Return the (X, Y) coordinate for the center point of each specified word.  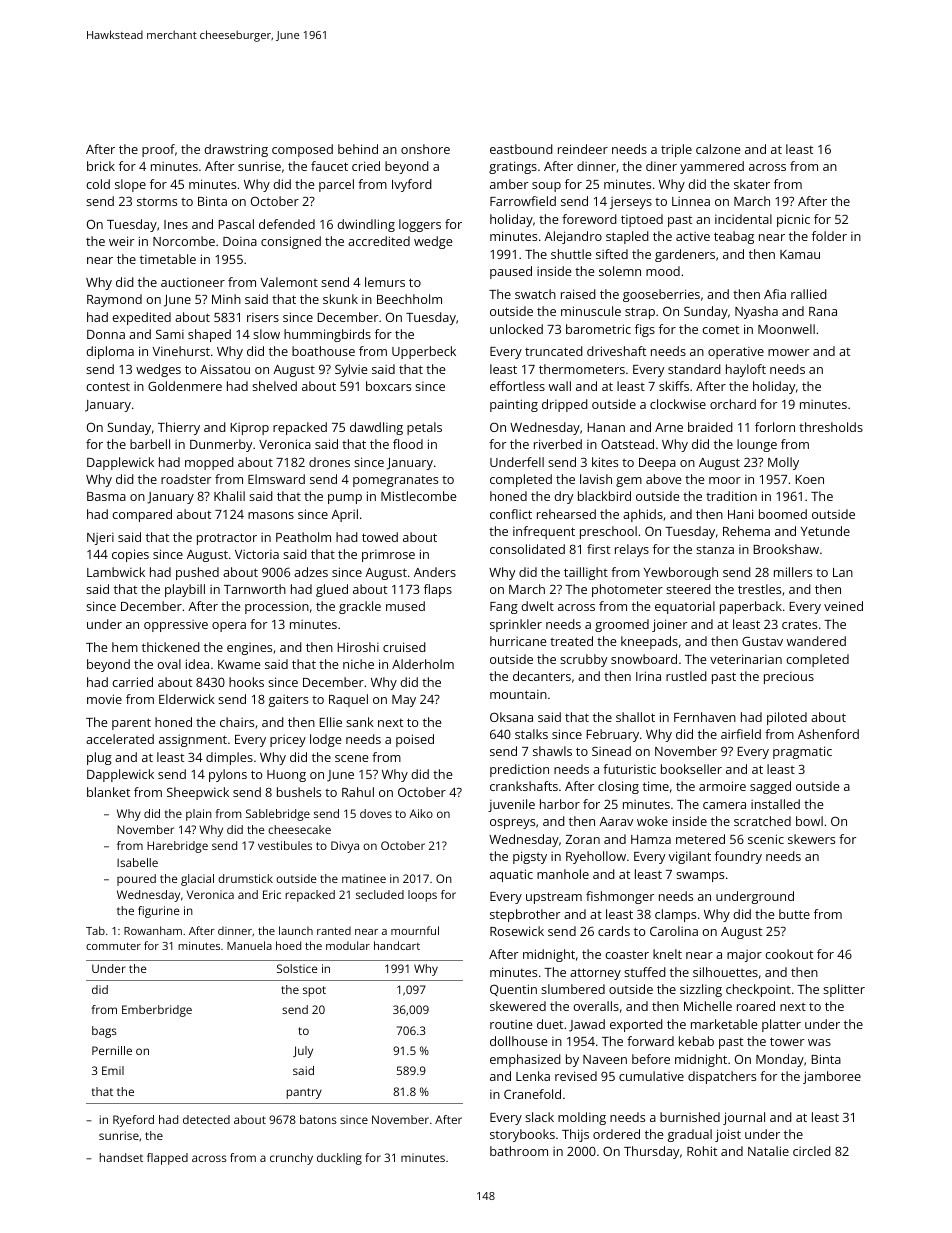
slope (130, 185)
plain (199, 815)
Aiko (421, 813)
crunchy (291, 1159)
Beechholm (409, 299)
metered (700, 839)
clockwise (678, 404)
